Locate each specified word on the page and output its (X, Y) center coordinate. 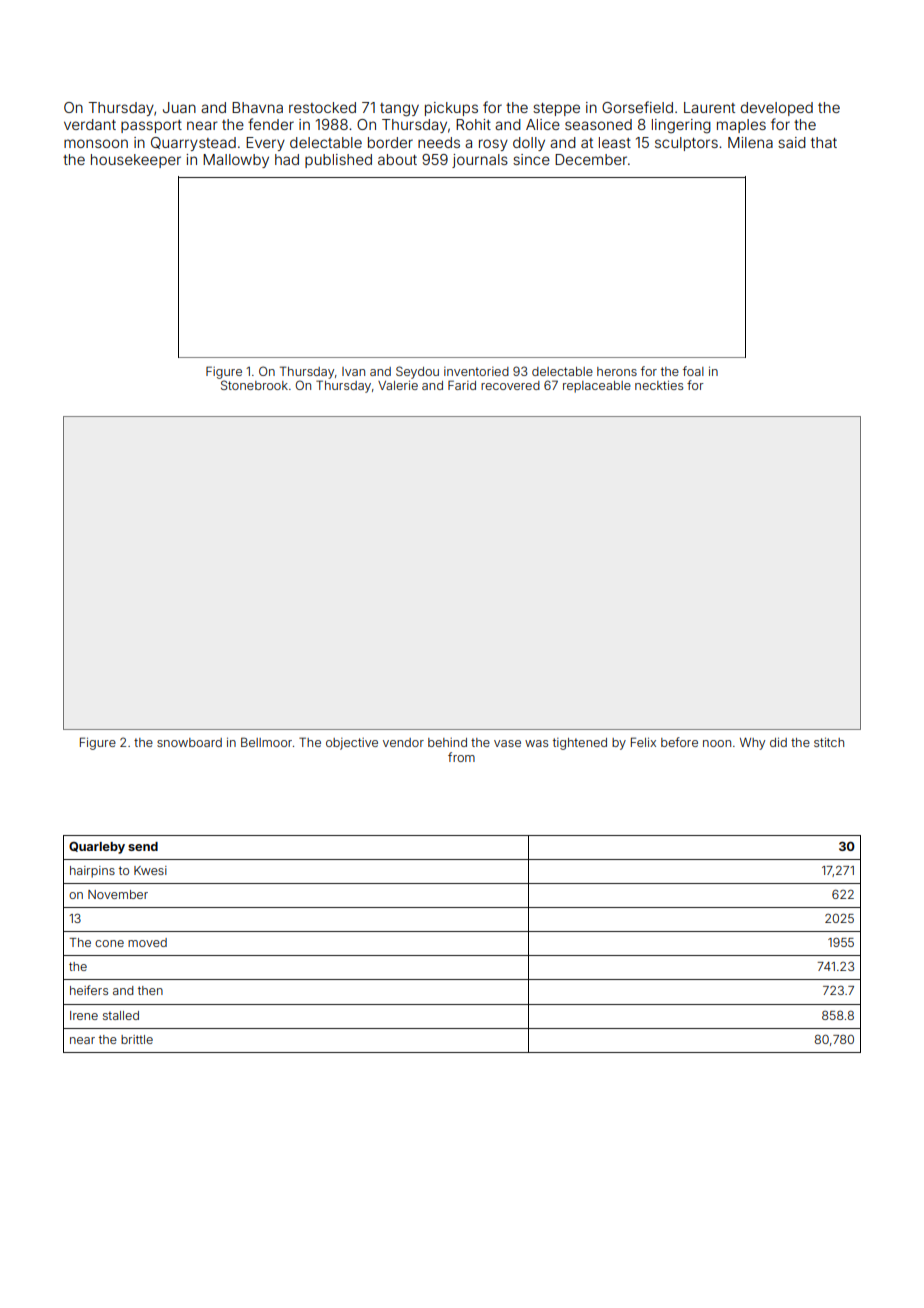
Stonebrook (254, 385)
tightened (580, 744)
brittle (137, 1039)
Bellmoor (266, 742)
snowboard (189, 742)
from (461, 757)
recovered (510, 385)
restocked (322, 107)
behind (447, 742)
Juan (179, 107)
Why (752, 744)
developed (777, 109)
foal (693, 371)
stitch (829, 742)
